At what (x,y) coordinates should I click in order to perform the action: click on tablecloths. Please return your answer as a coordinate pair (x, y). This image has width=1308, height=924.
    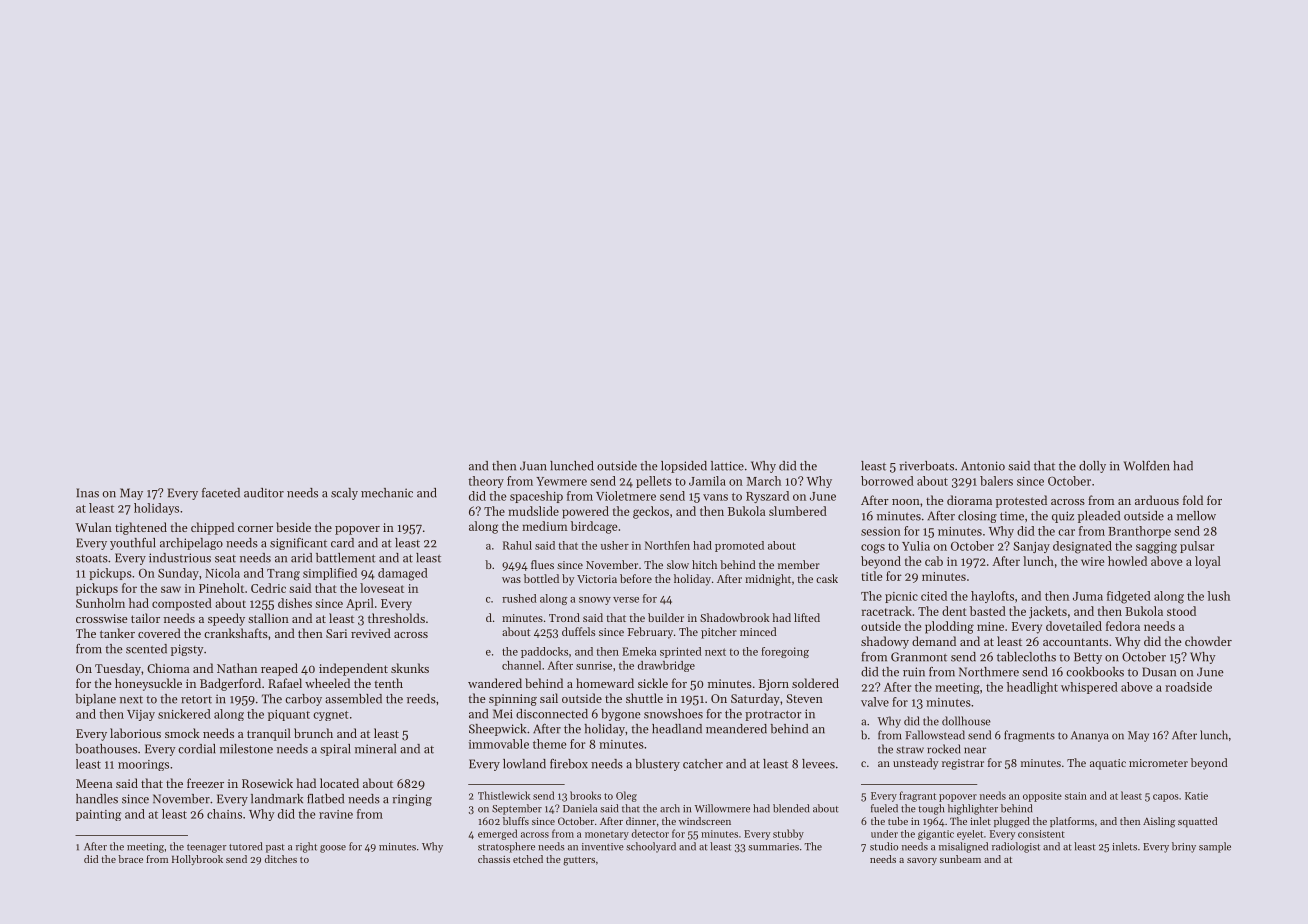
    Looking at the image, I should click on (1026, 657).
